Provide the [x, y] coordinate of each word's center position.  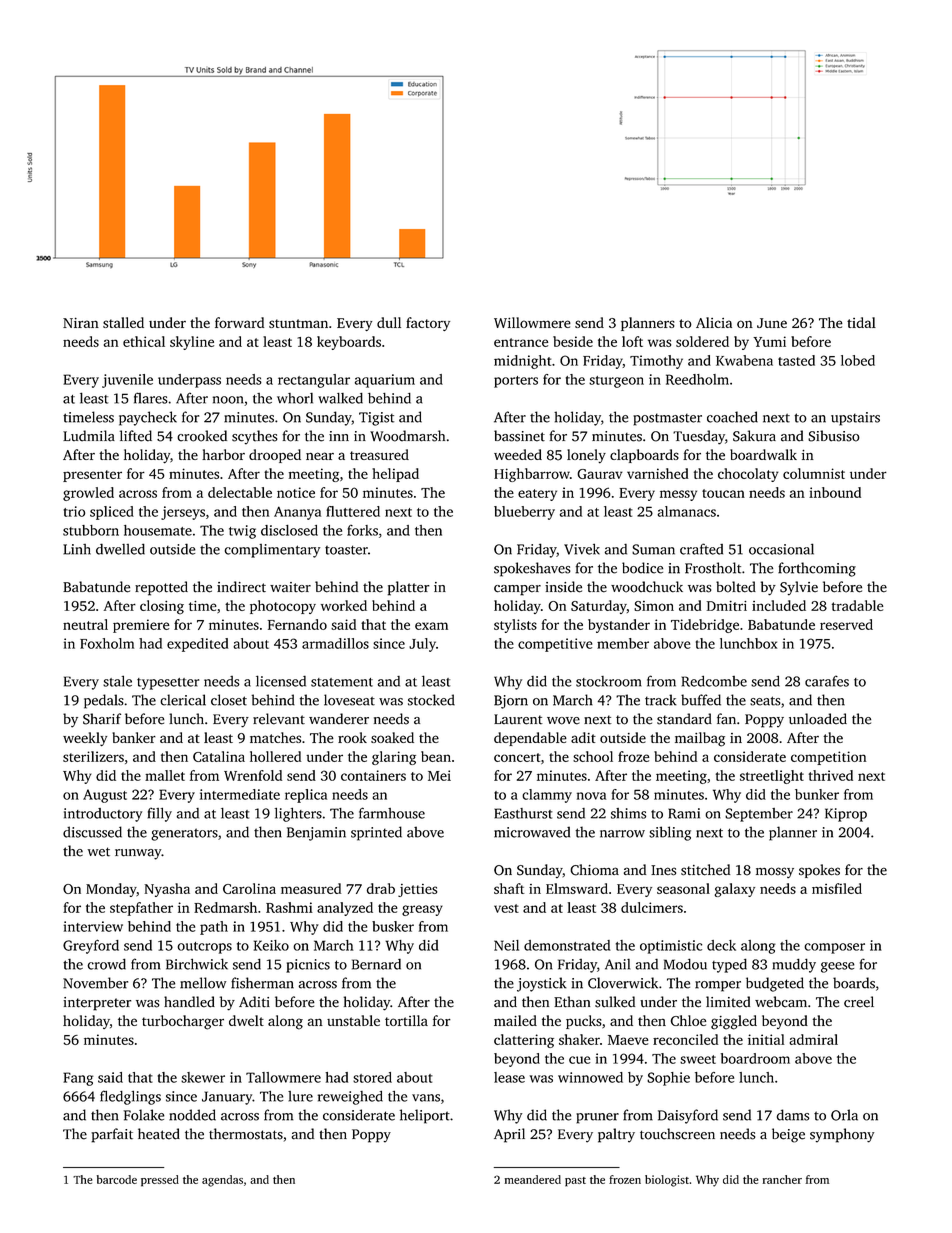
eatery [537, 495]
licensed [281, 681]
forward [239, 322]
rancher [782, 1179]
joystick [542, 984]
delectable [240, 492]
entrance [521, 342]
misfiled [837, 888]
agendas [222, 1181]
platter [409, 588]
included [779, 605]
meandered [533, 1179]
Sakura [754, 436]
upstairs [855, 419]
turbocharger [183, 1022]
